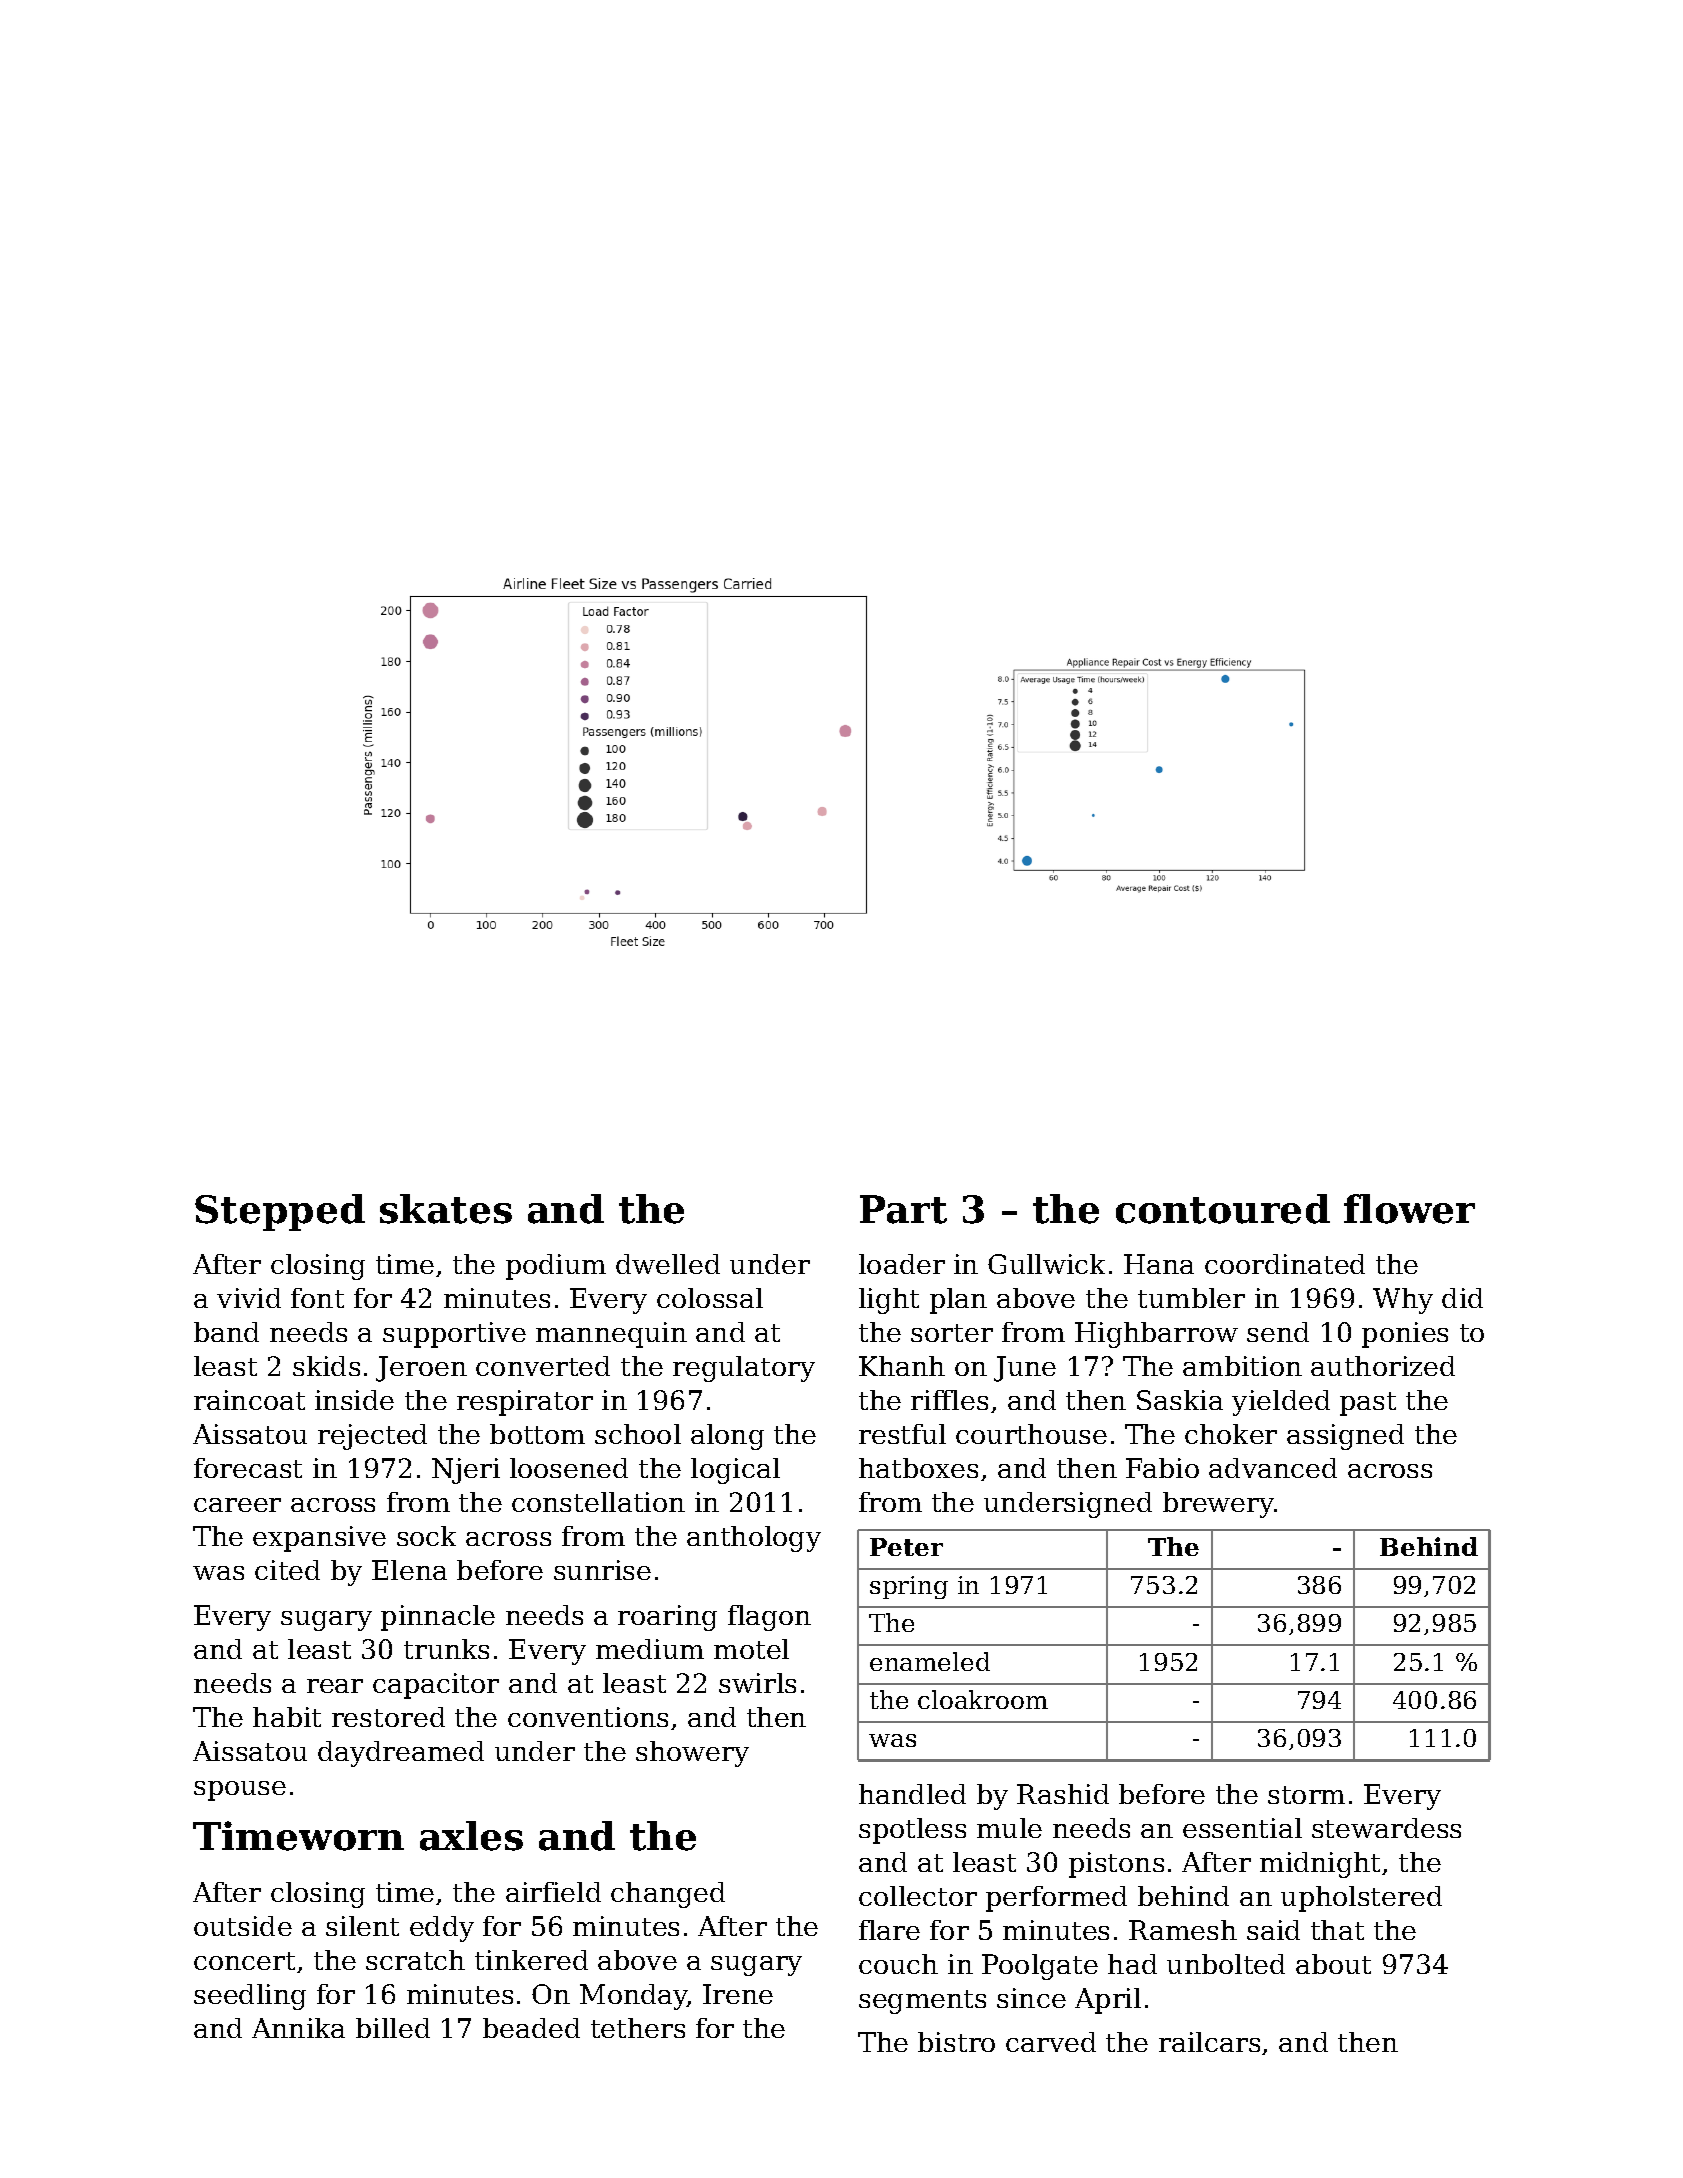 This document has height=2178, width=1683. Describe the element at coordinates (244, 1961) in the document. I see `concert` at that location.
